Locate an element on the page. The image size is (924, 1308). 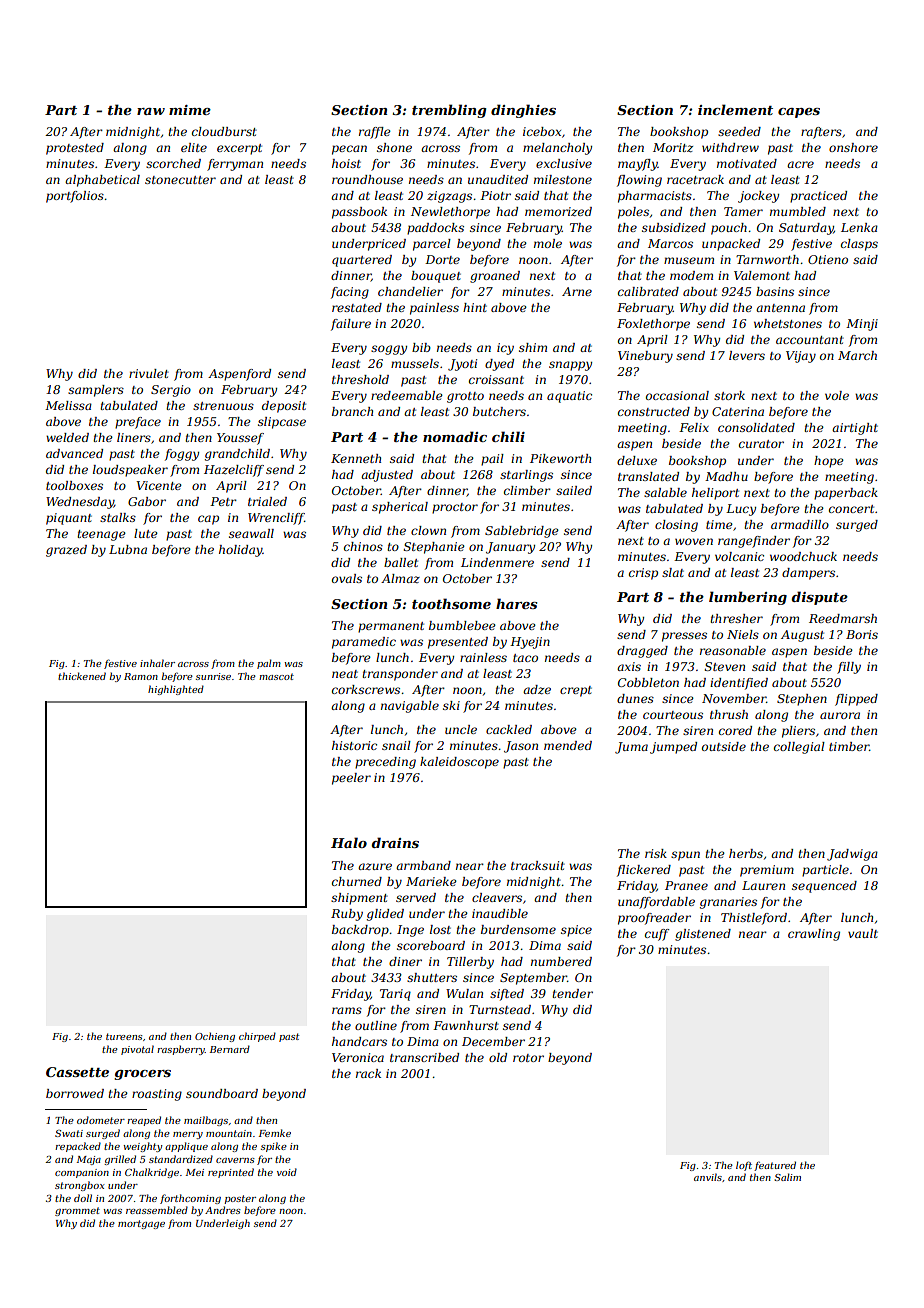
flickered is located at coordinates (644, 871).
